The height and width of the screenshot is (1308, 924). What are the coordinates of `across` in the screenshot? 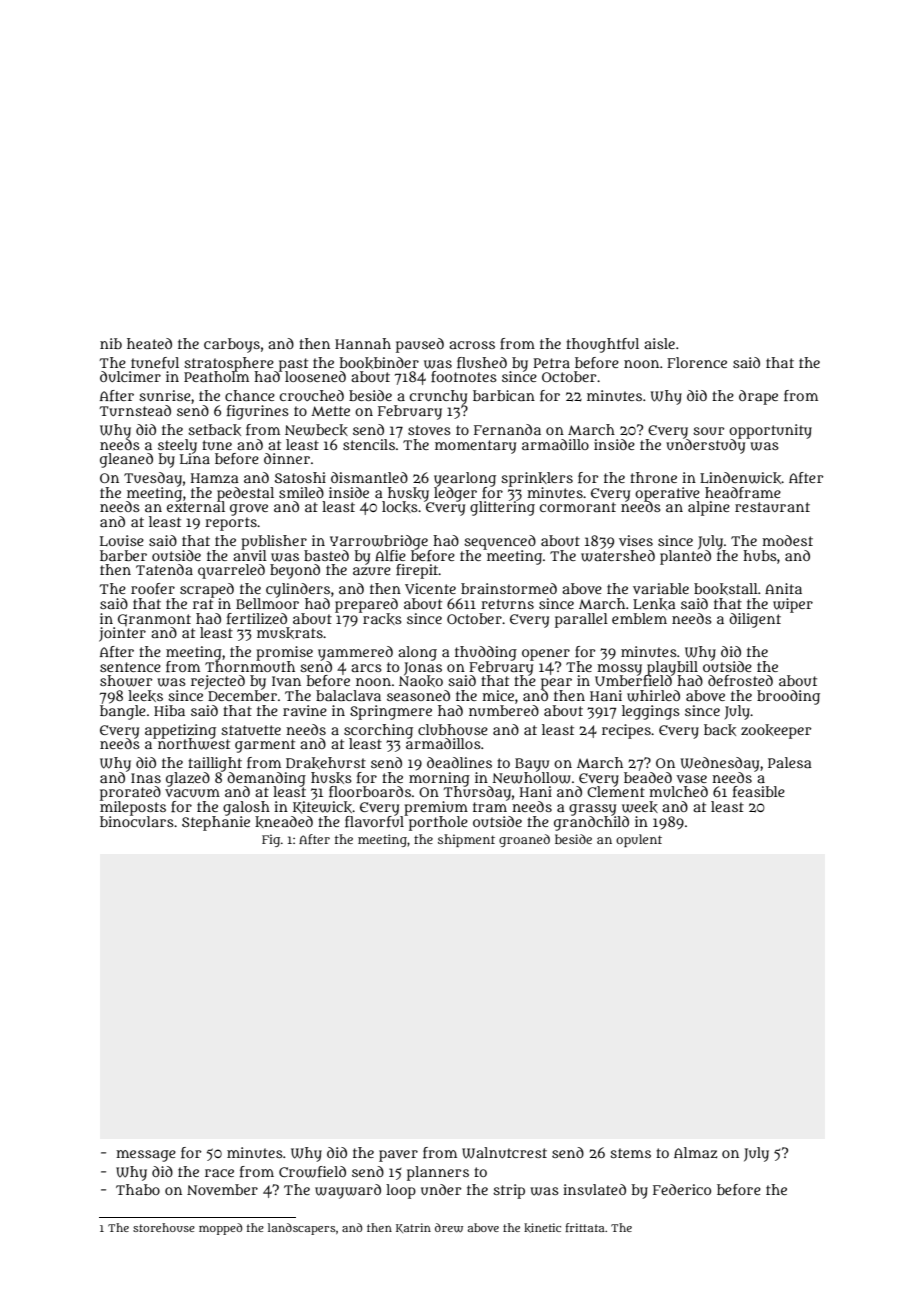 It's located at (472, 345).
